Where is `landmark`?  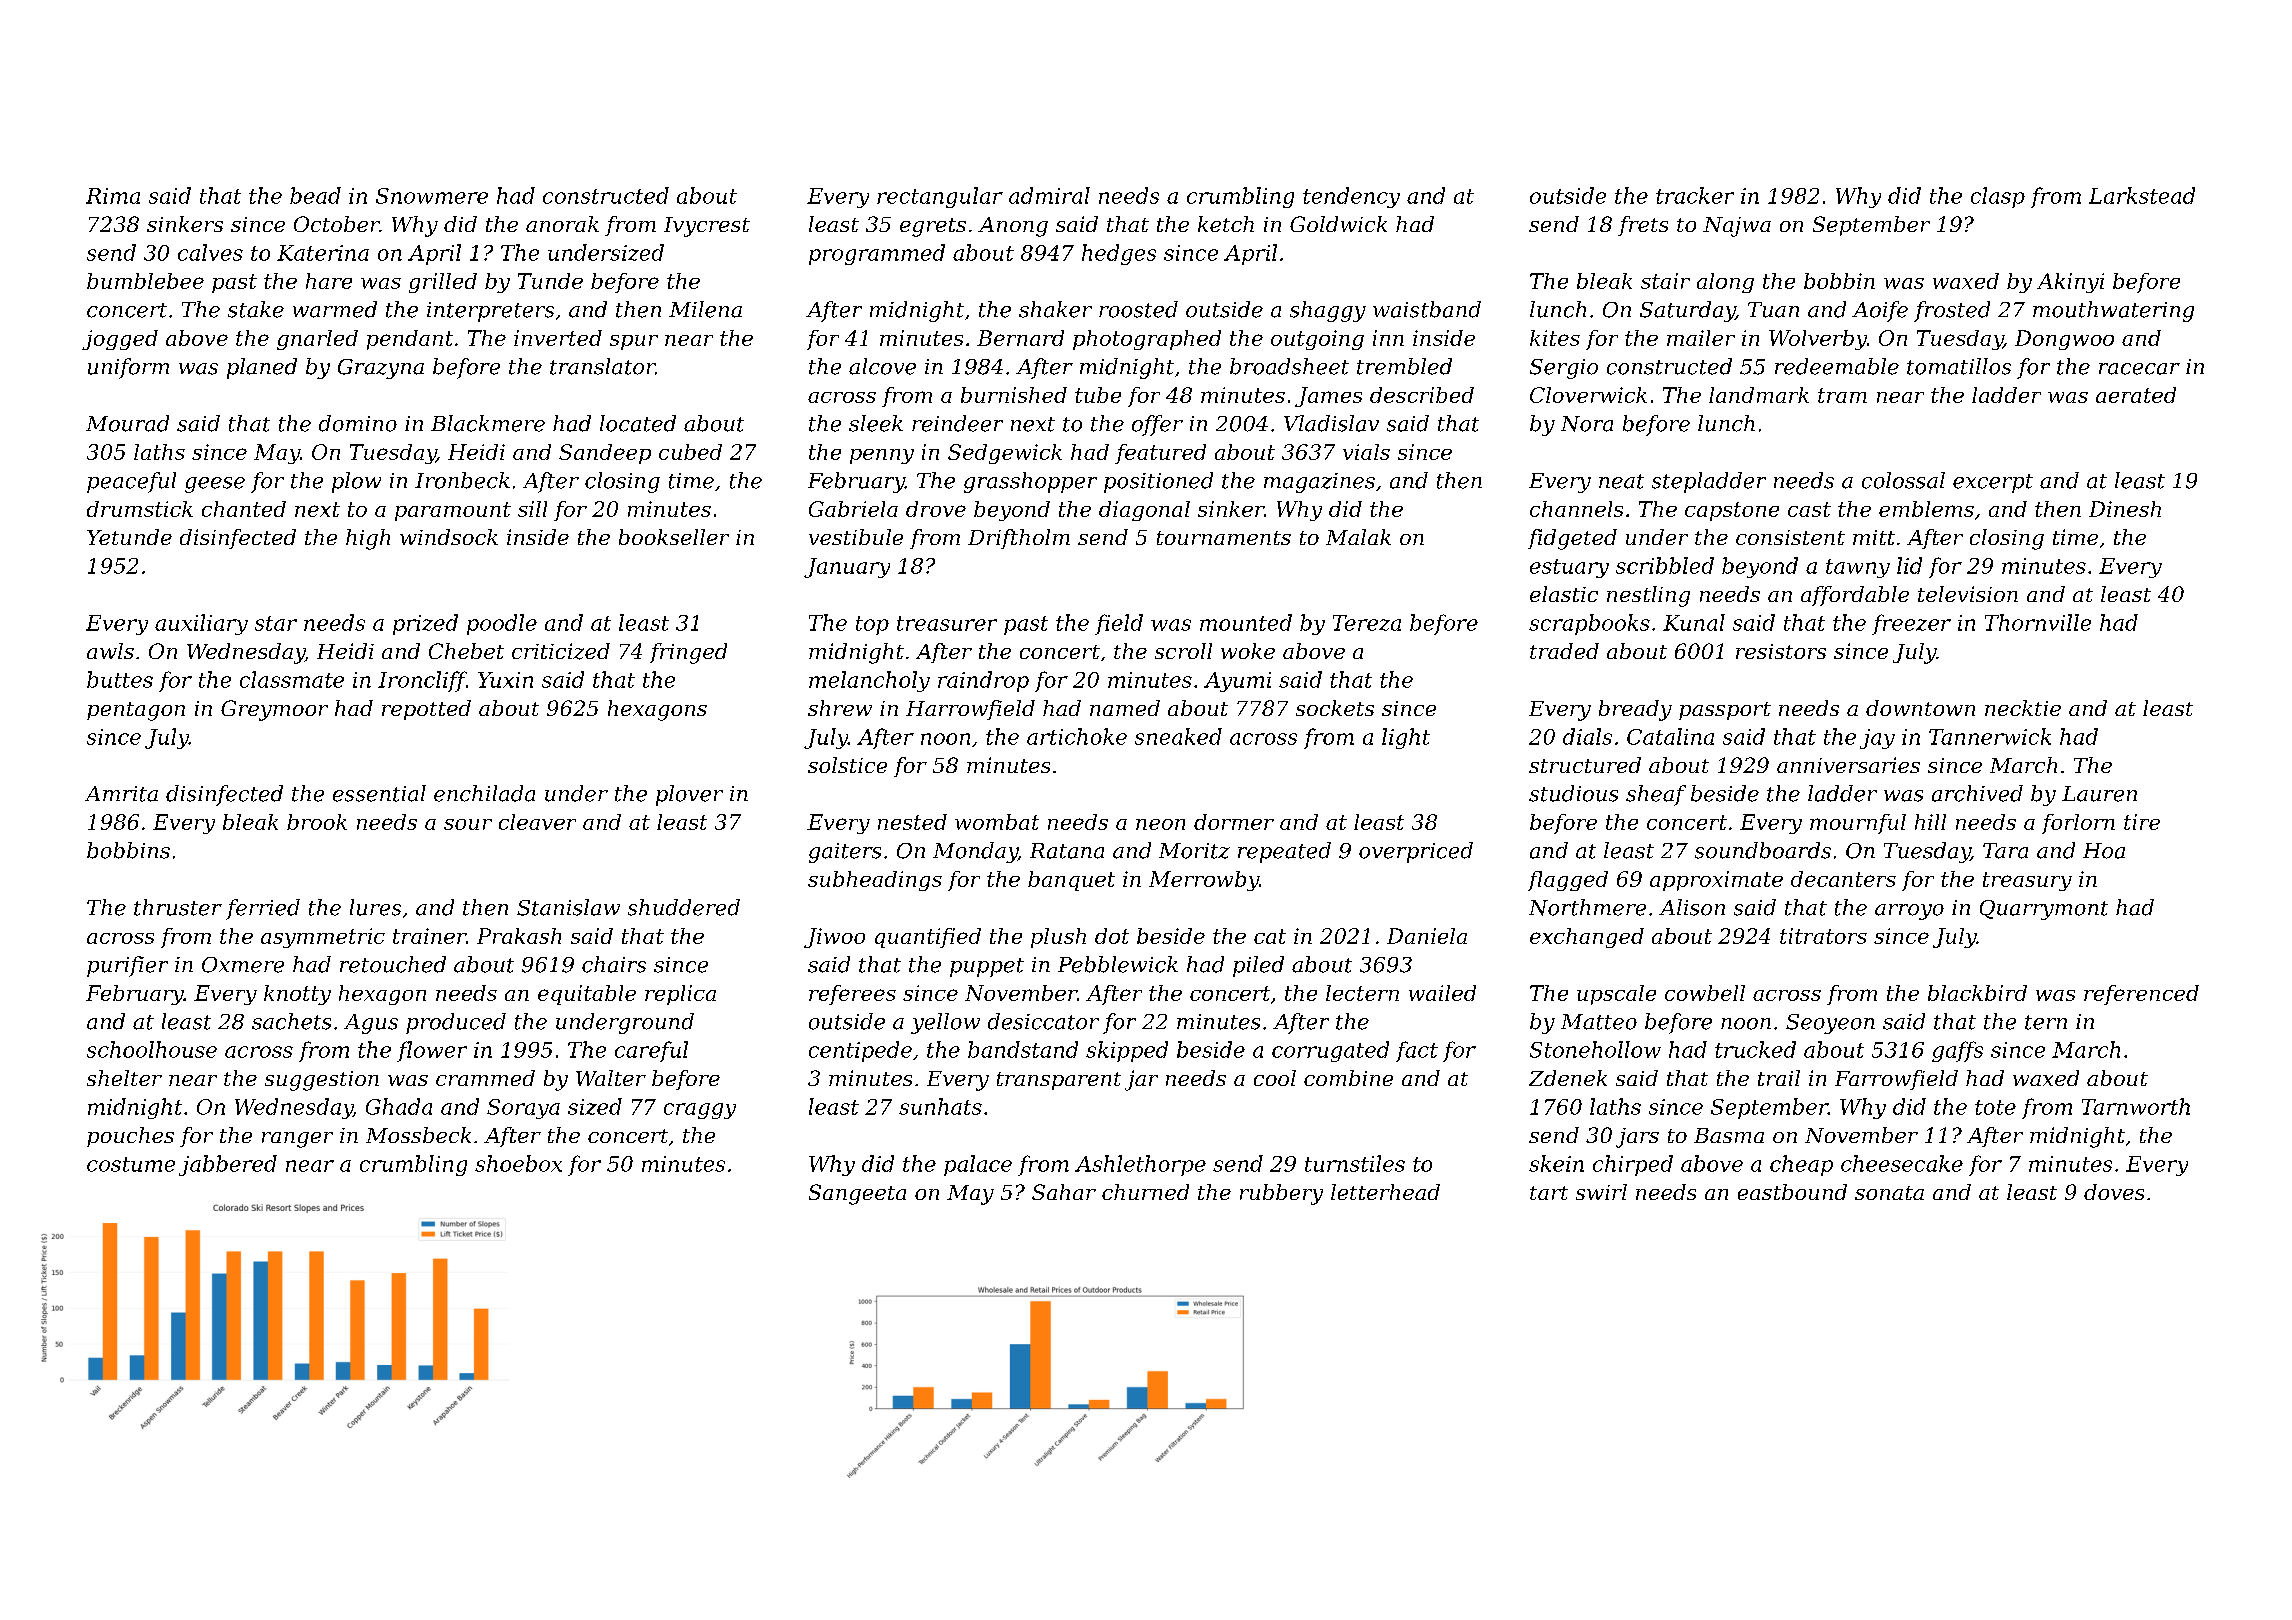
landmark is located at coordinates (1759, 395).
